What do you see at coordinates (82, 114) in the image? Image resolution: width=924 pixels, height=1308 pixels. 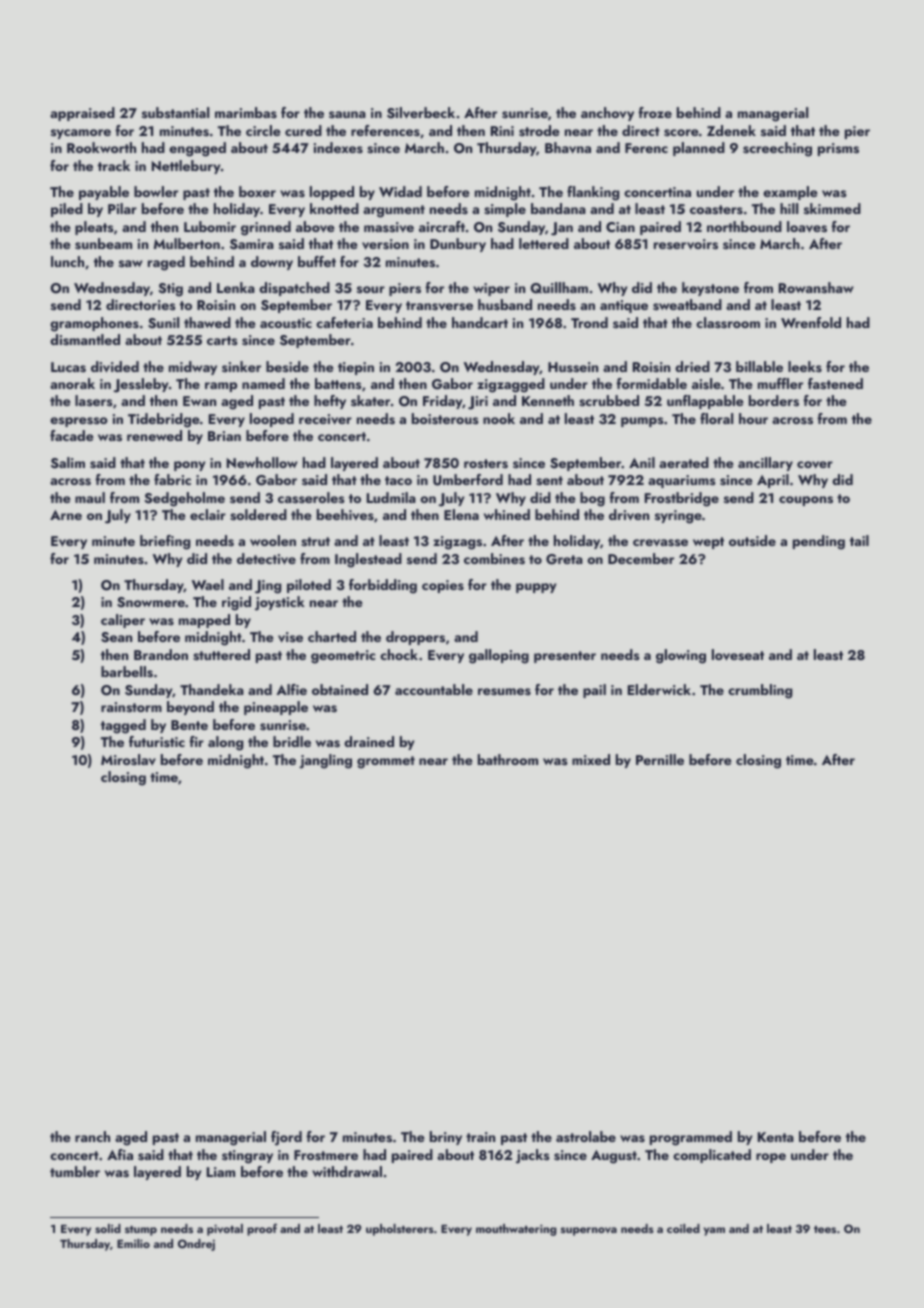 I see `appraised` at bounding box center [82, 114].
